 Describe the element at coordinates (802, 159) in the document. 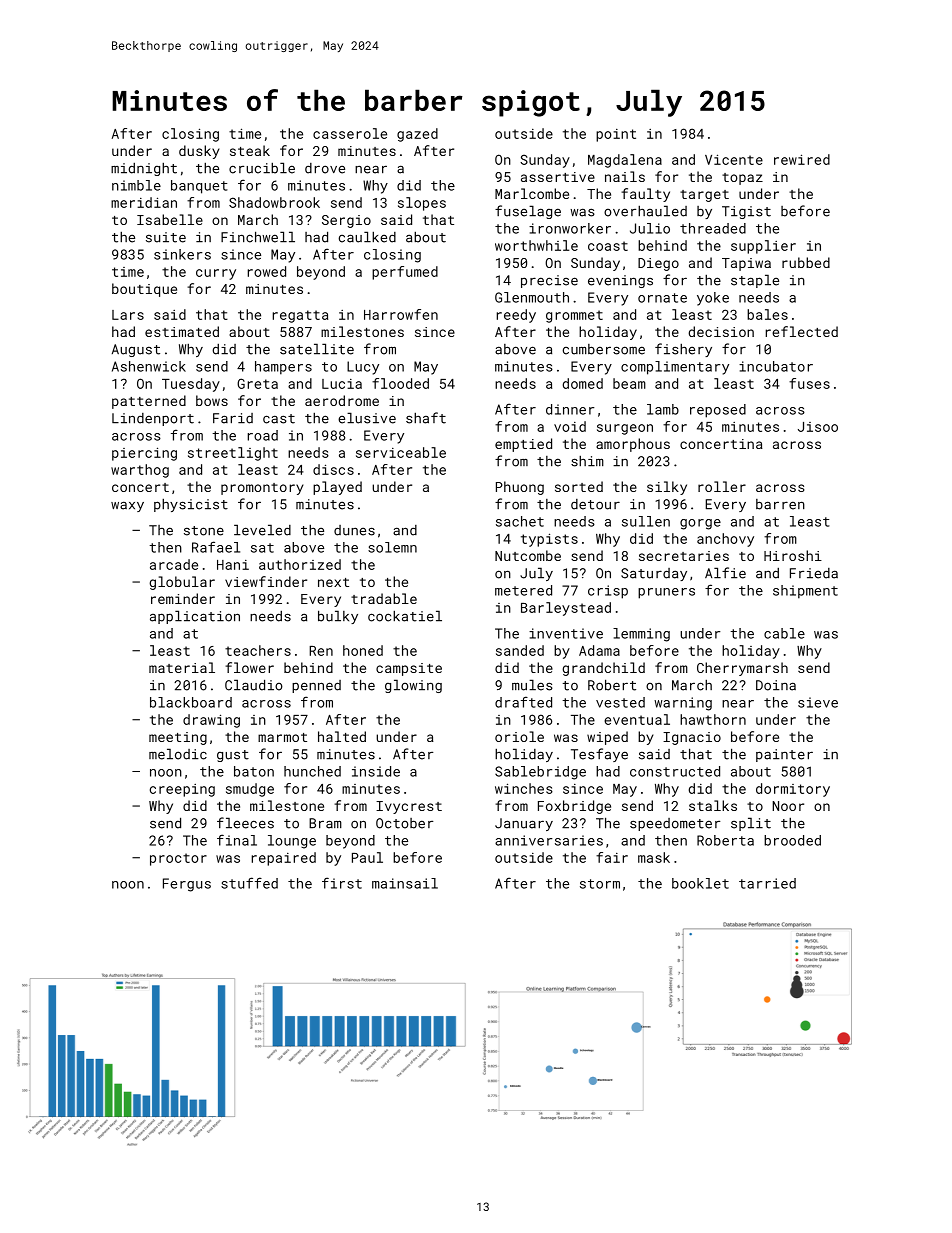

I see `rewired` at that location.
